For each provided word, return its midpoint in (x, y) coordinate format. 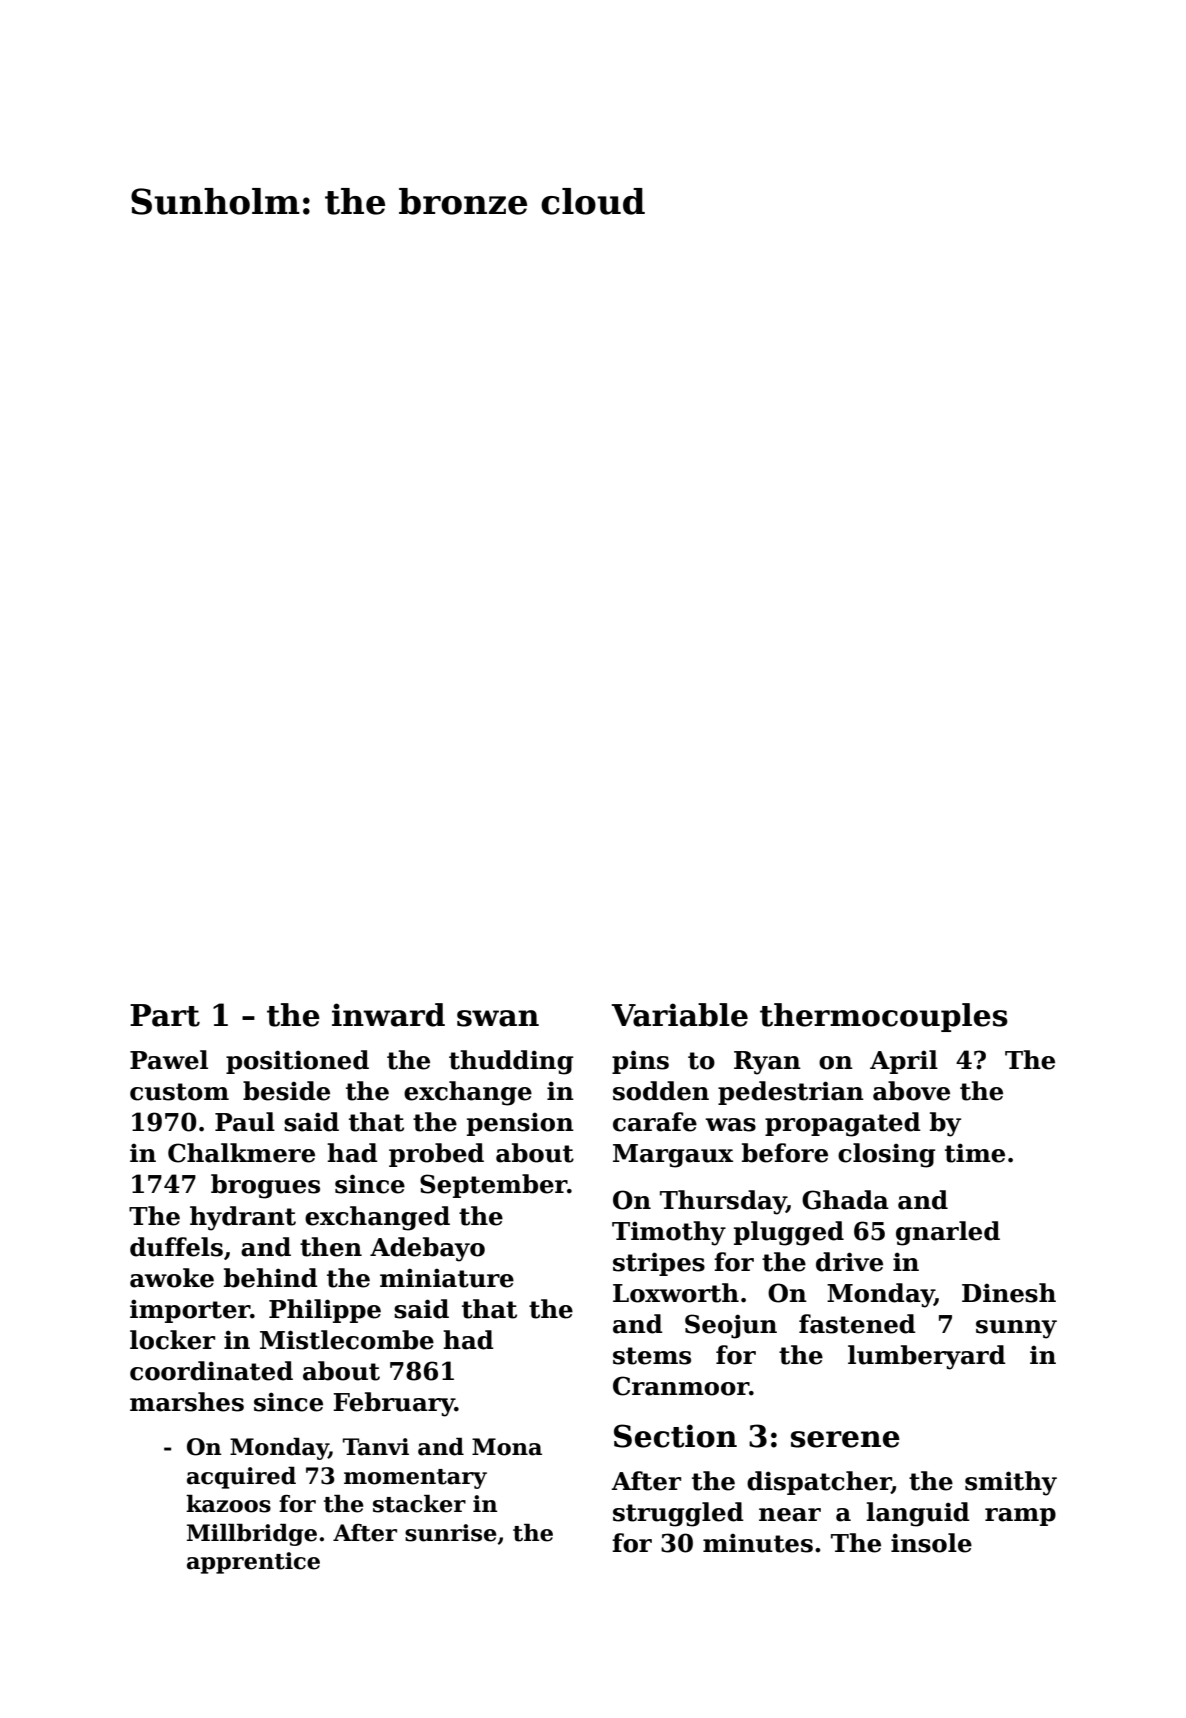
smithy (1011, 1483)
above (911, 1091)
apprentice (253, 1563)
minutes (758, 1543)
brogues (265, 1186)
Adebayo (427, 1249)
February (394, 1404)
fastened (857, 1324)
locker (172, 1340)
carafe (655, 1122)
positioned (297, 1062)
